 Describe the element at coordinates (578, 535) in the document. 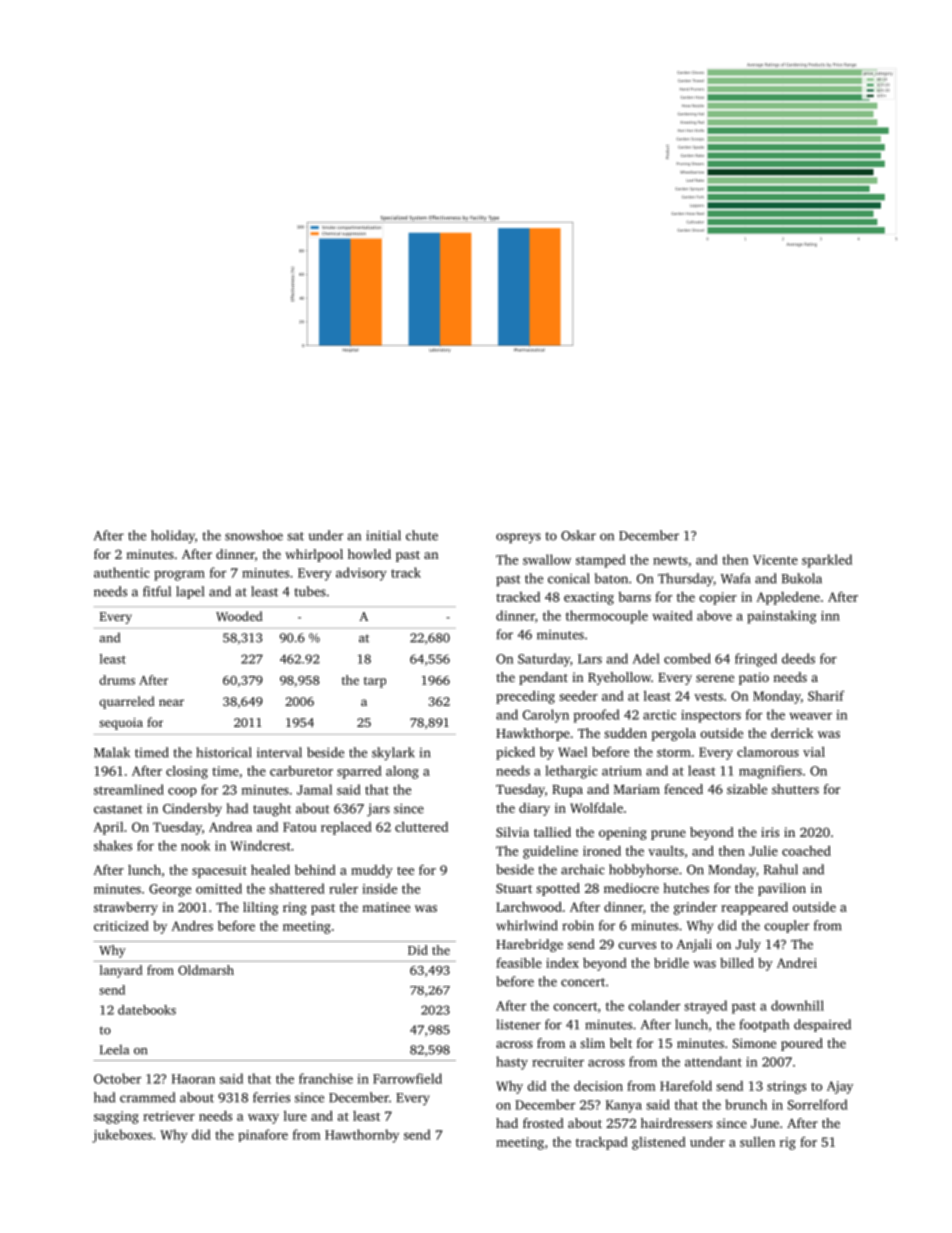

I see `Oskar` at that location.
